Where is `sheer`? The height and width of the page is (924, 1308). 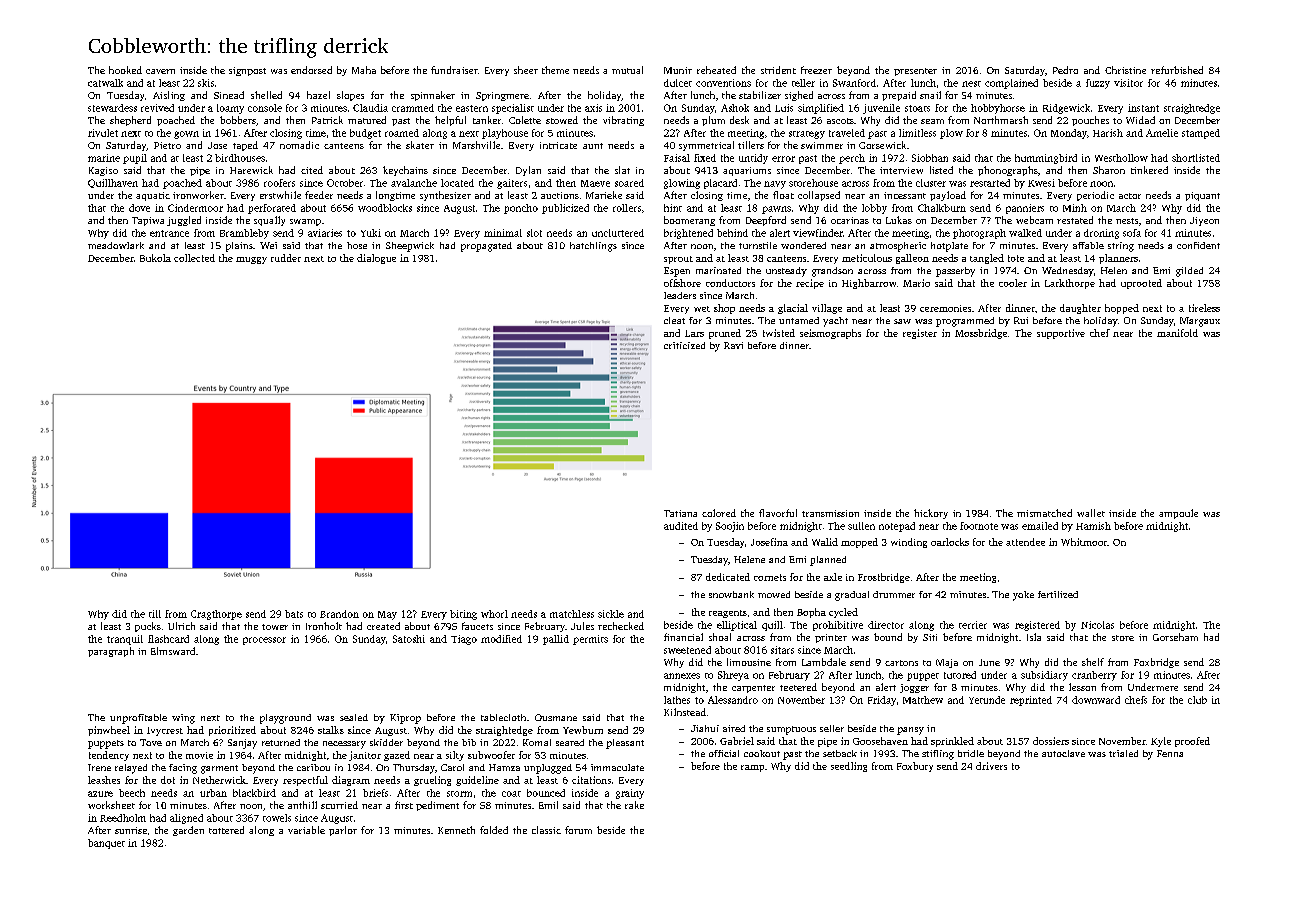 sheer is located at coordinates (526, 70).
